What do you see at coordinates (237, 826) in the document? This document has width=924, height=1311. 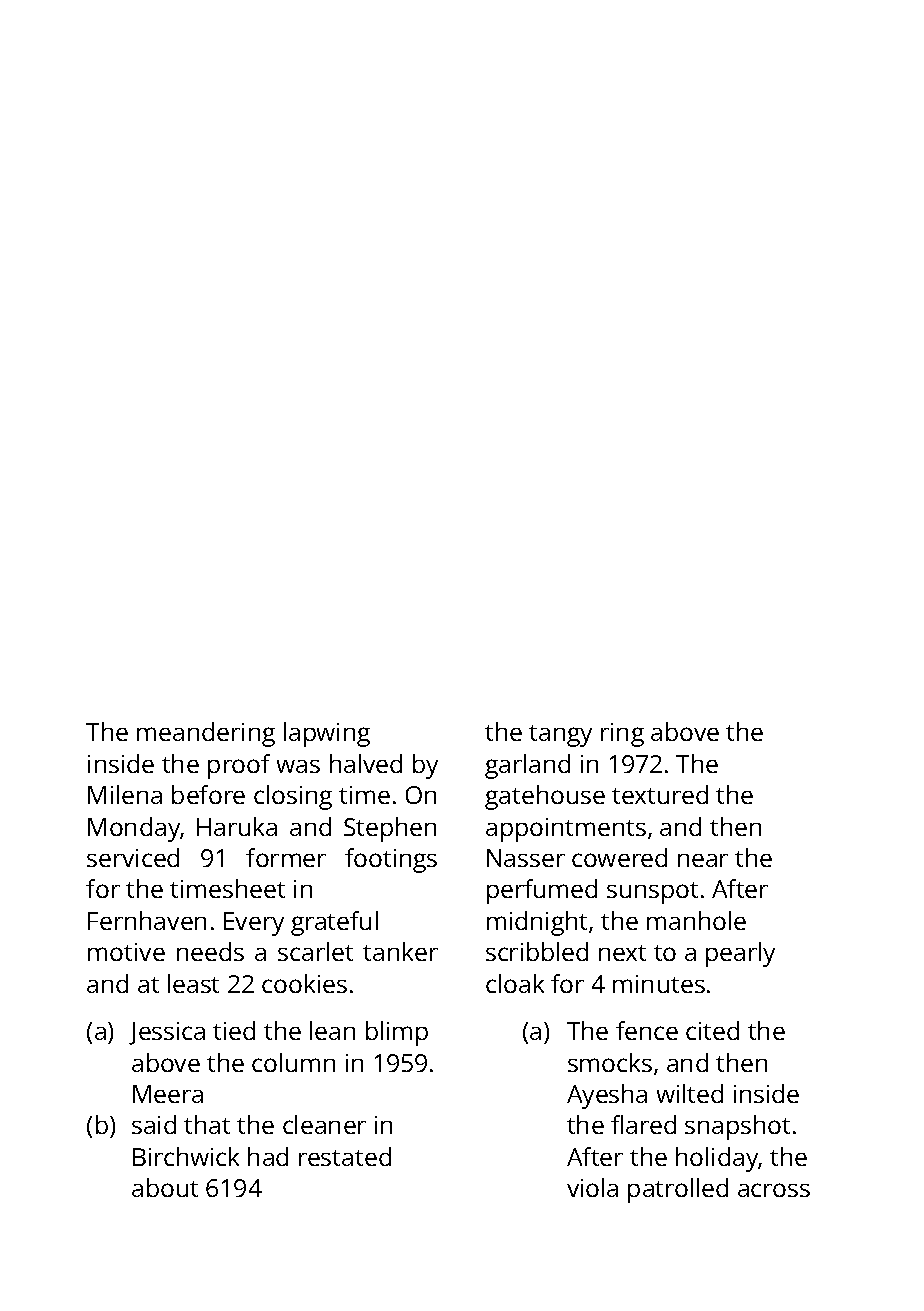 I see `Haruka` at bounding box center [237, 826].
